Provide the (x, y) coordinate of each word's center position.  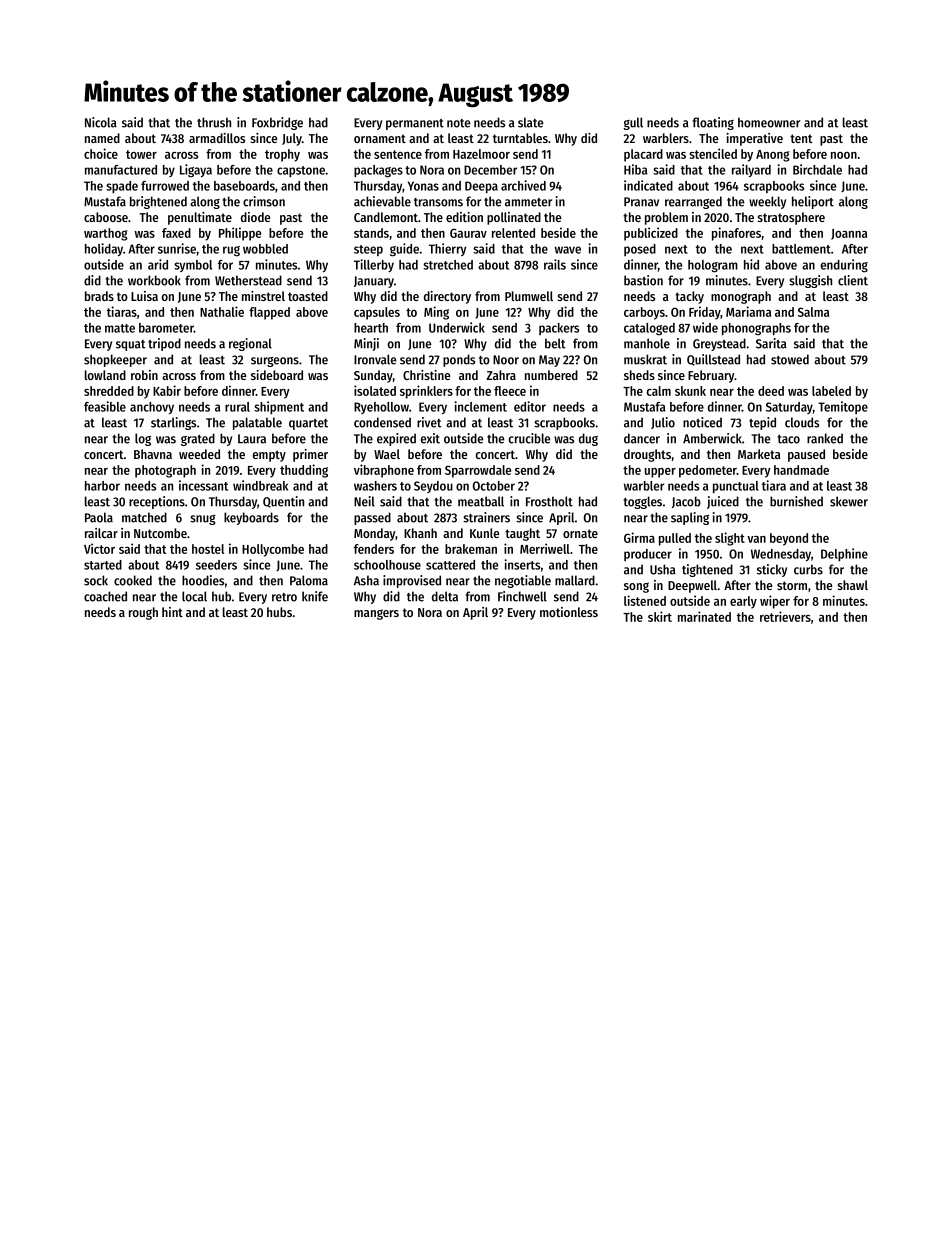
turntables (520, 138)
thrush (214, 122)
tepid (762, 423)
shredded (109, 391)
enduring (844, 266)
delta (445, 596)
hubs (279, 612)
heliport (813, 202)
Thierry (447, 249)
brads (99, 296)
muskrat (645, 359)
